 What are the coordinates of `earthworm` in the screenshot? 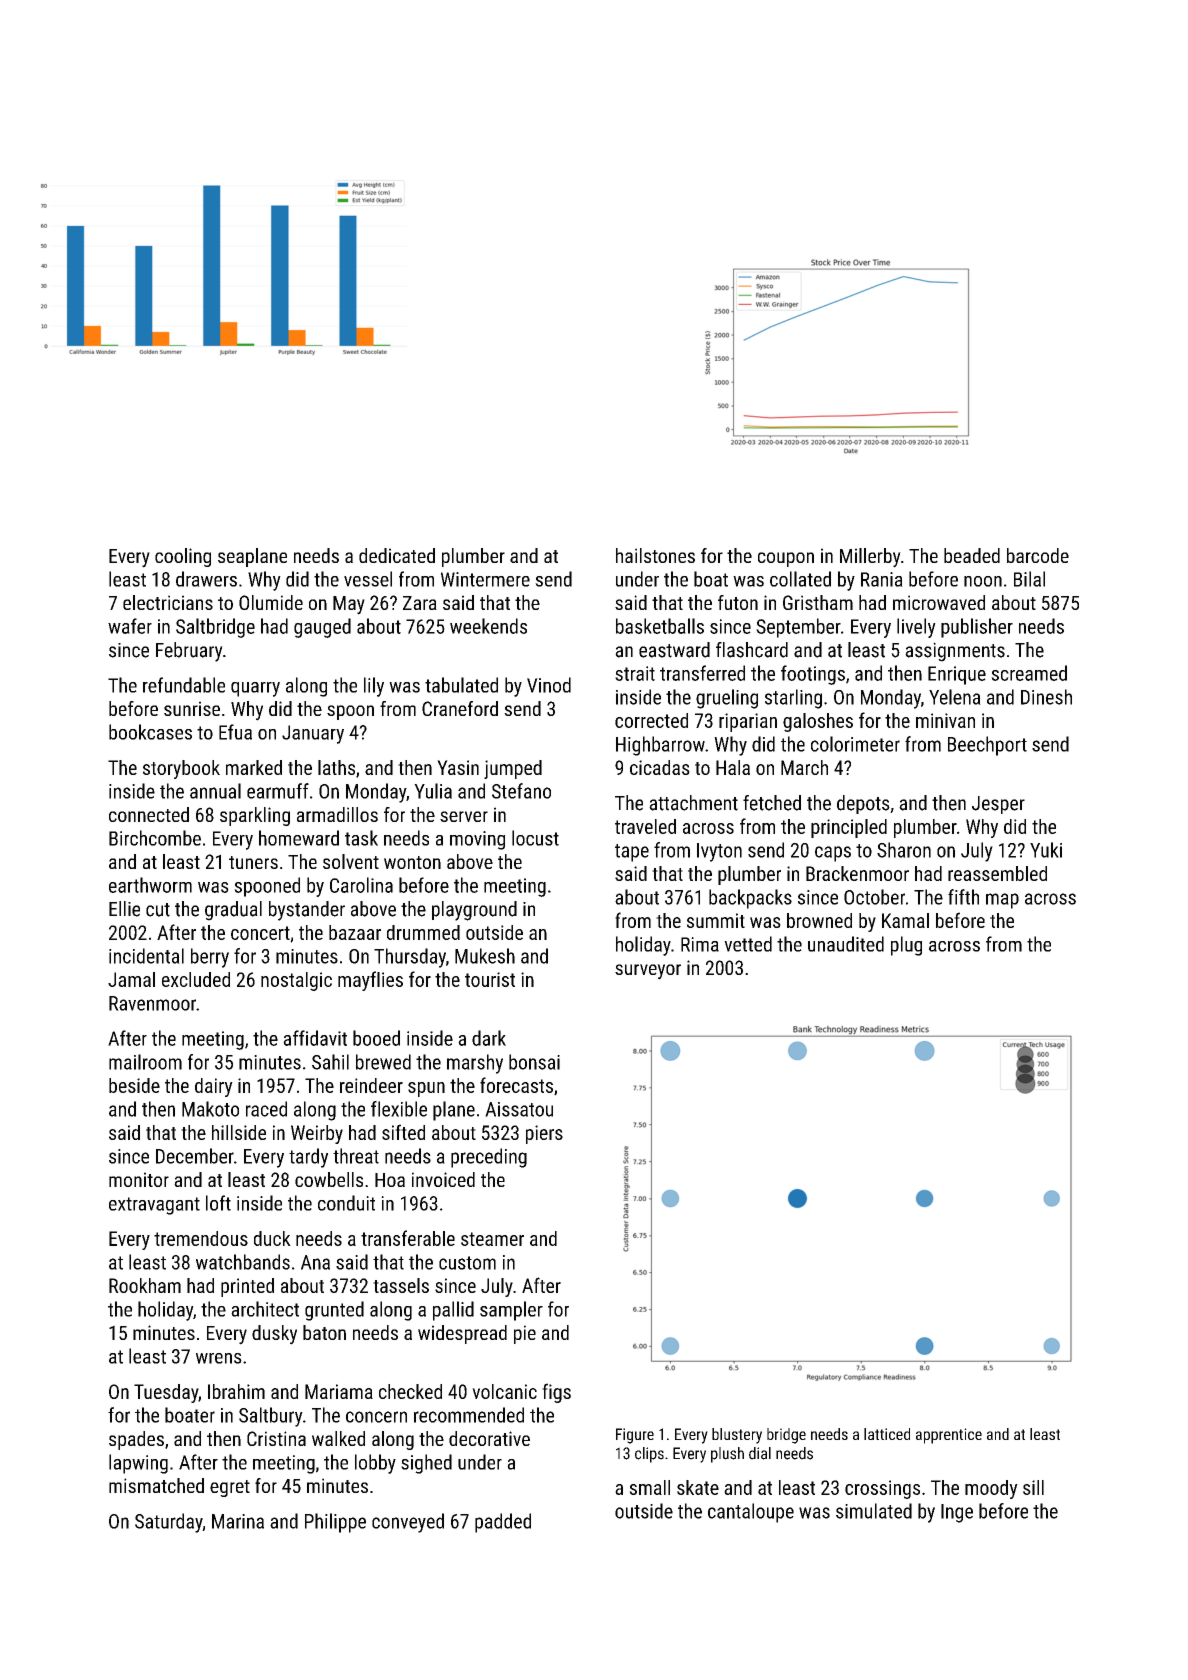 It's located at (150, 885).
